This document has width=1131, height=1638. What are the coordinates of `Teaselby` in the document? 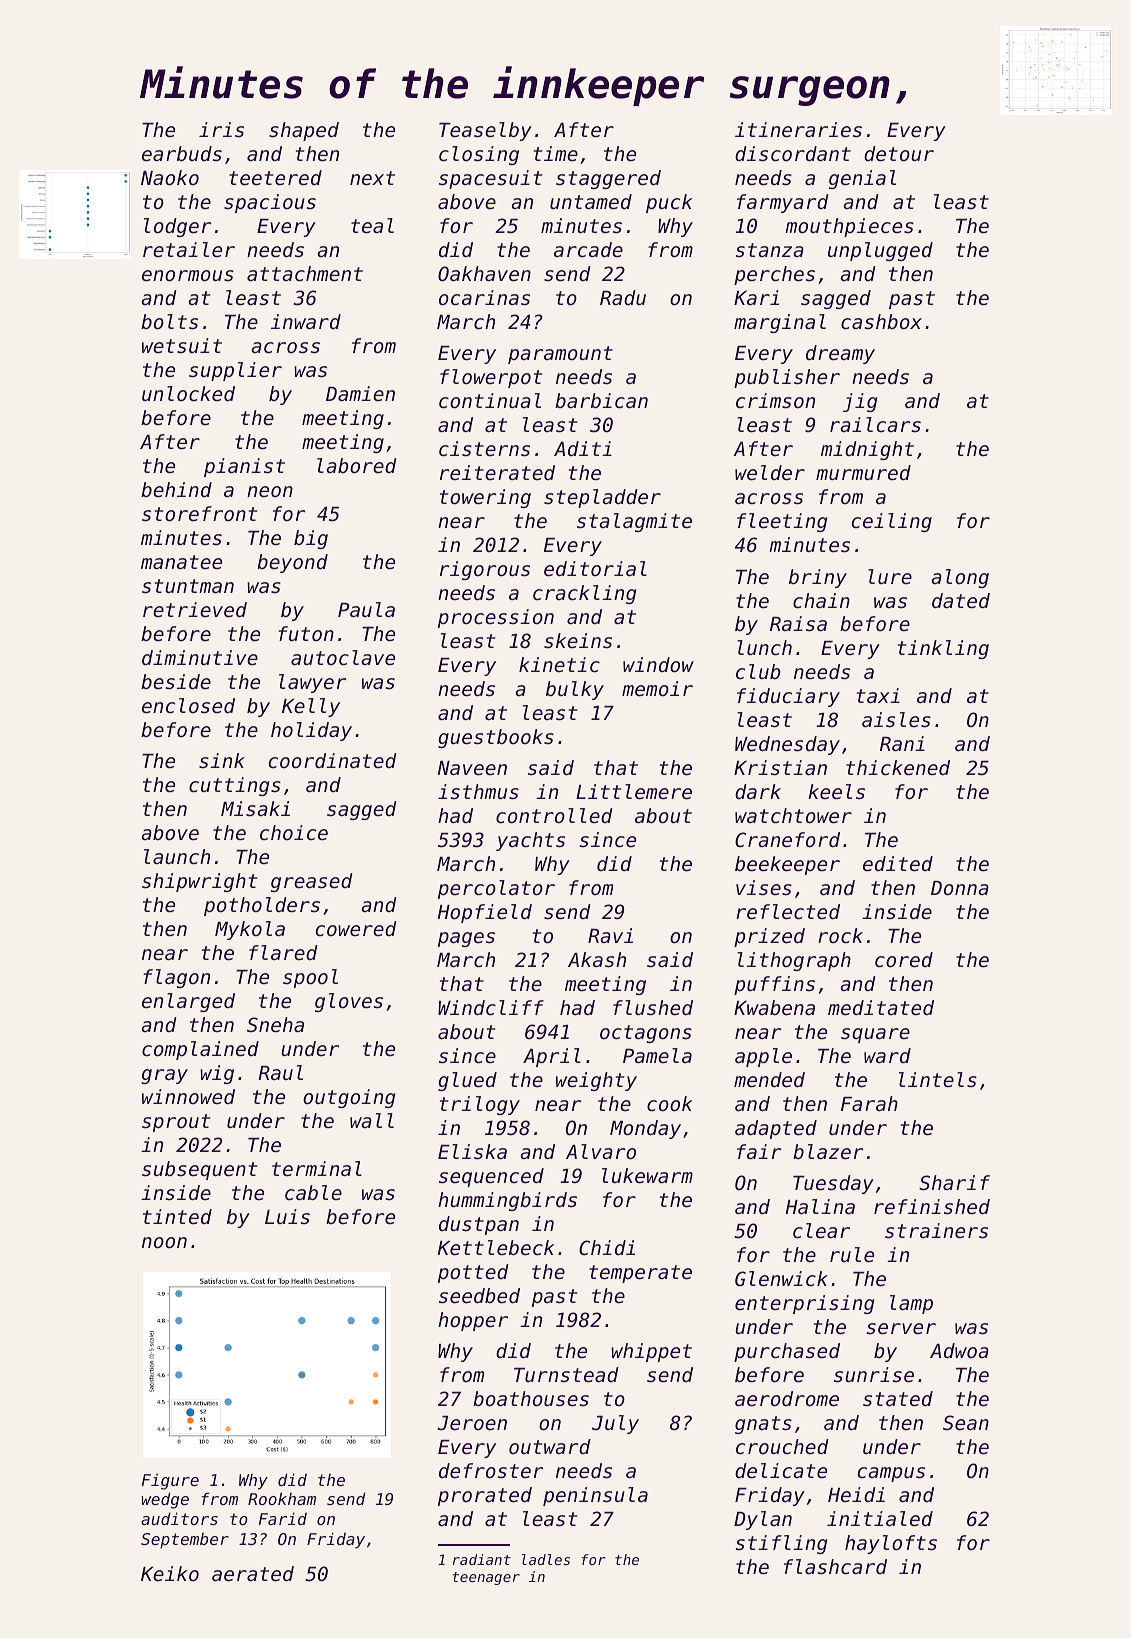 It's located at (485, 131).
